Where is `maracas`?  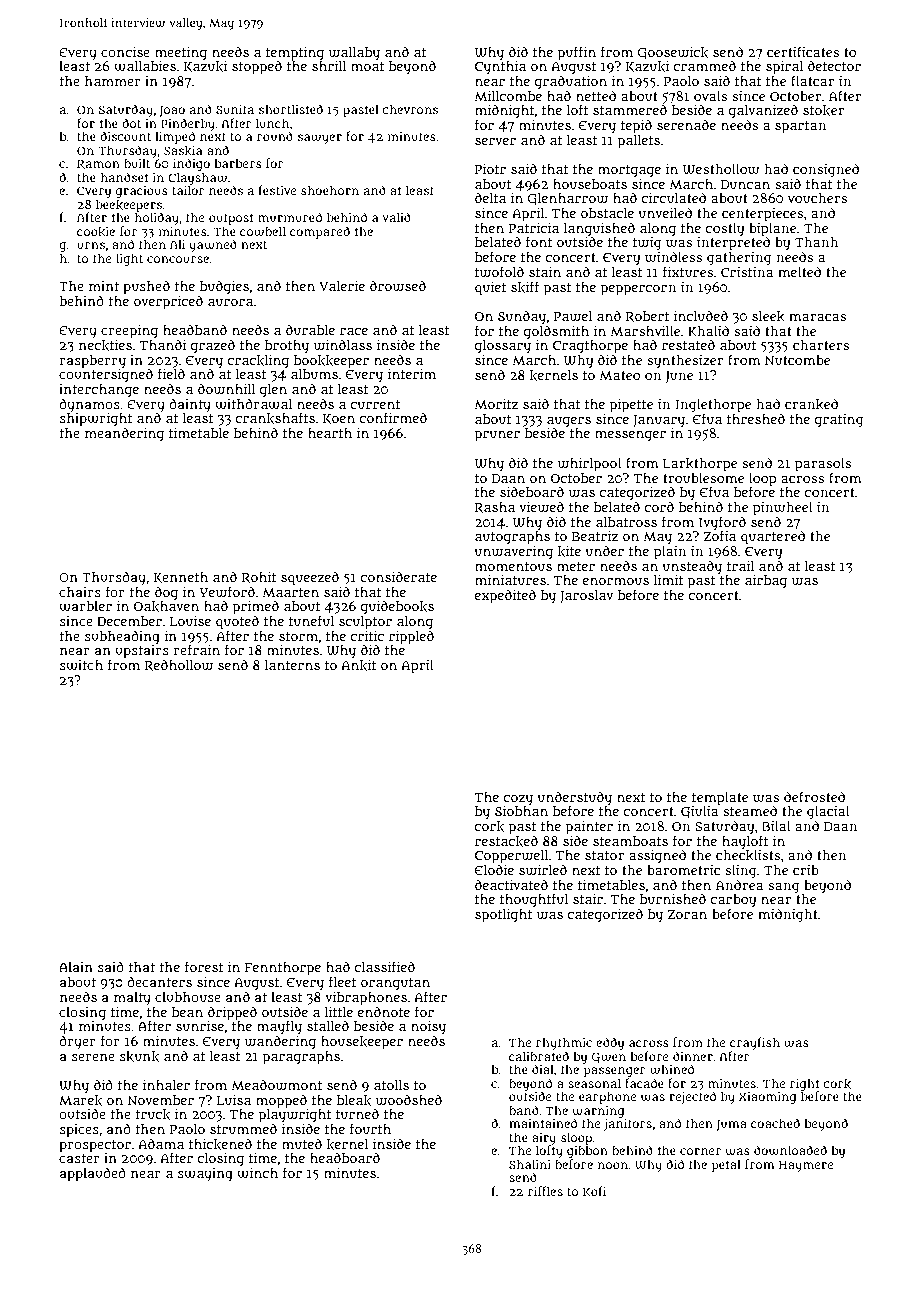
maracas is located at coordinates (817, 317).
